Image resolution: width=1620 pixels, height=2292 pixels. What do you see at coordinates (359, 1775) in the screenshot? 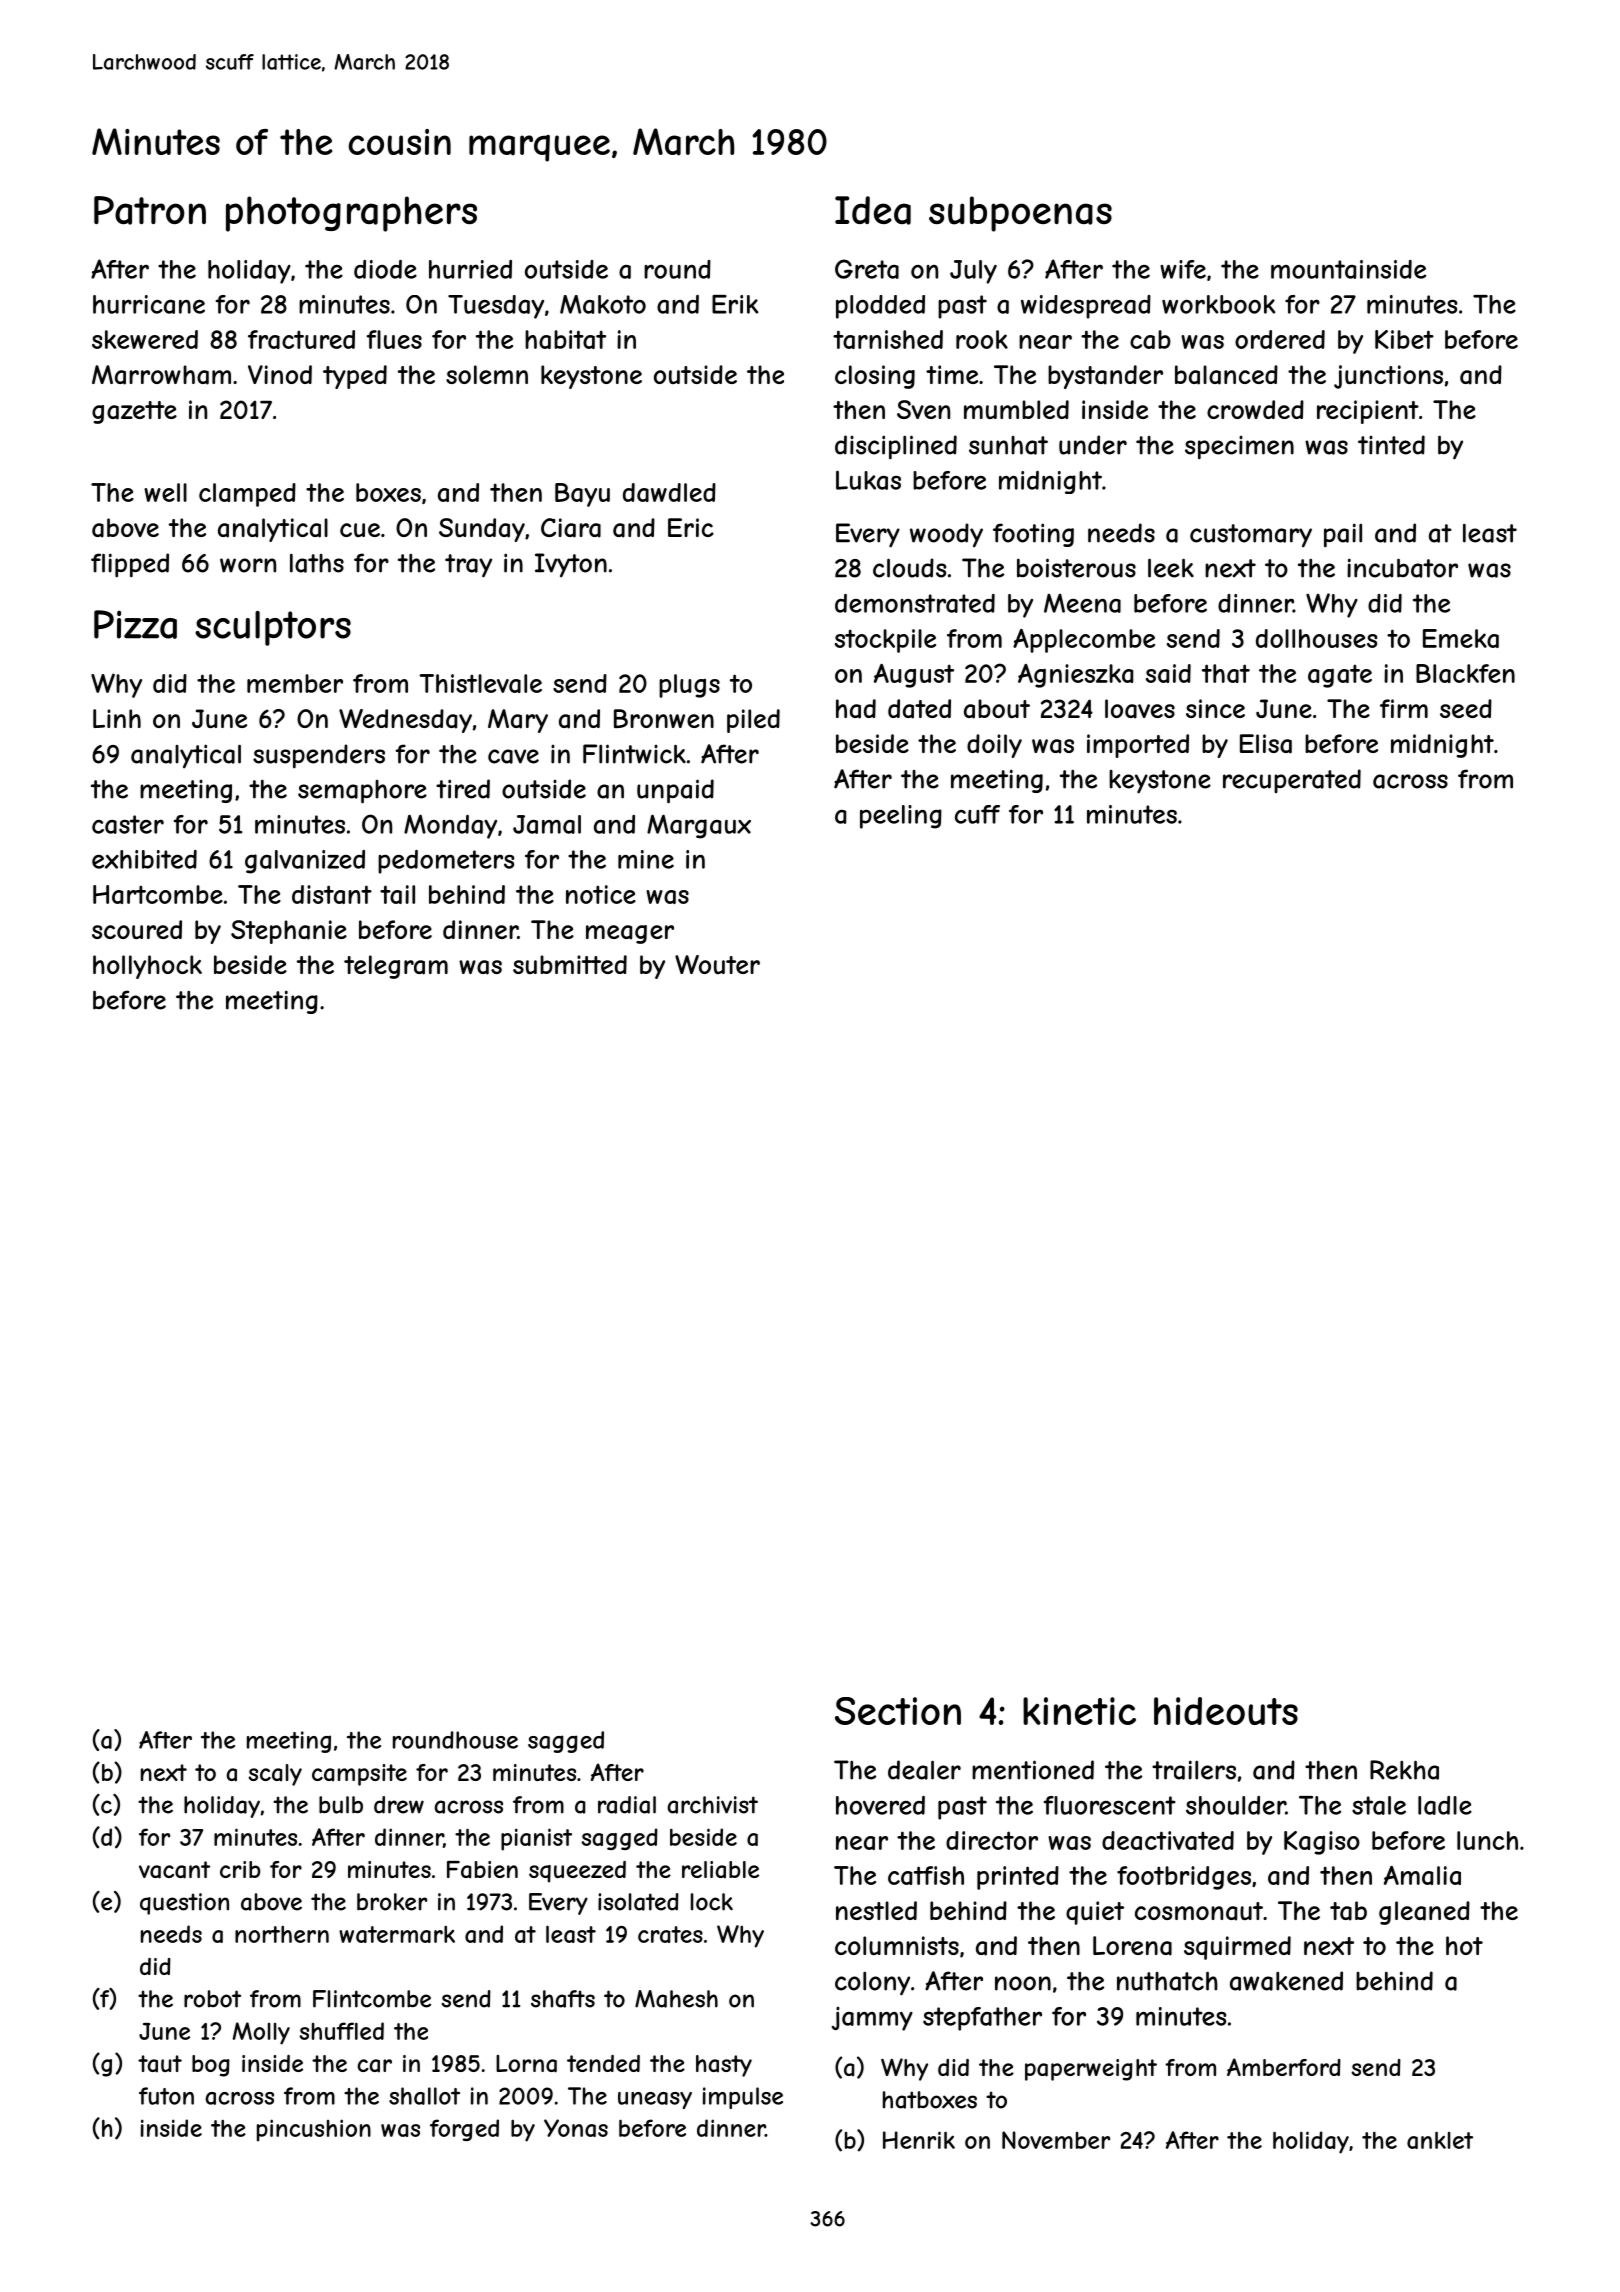
I see `campsite` at bounding box center [359, 1775].
